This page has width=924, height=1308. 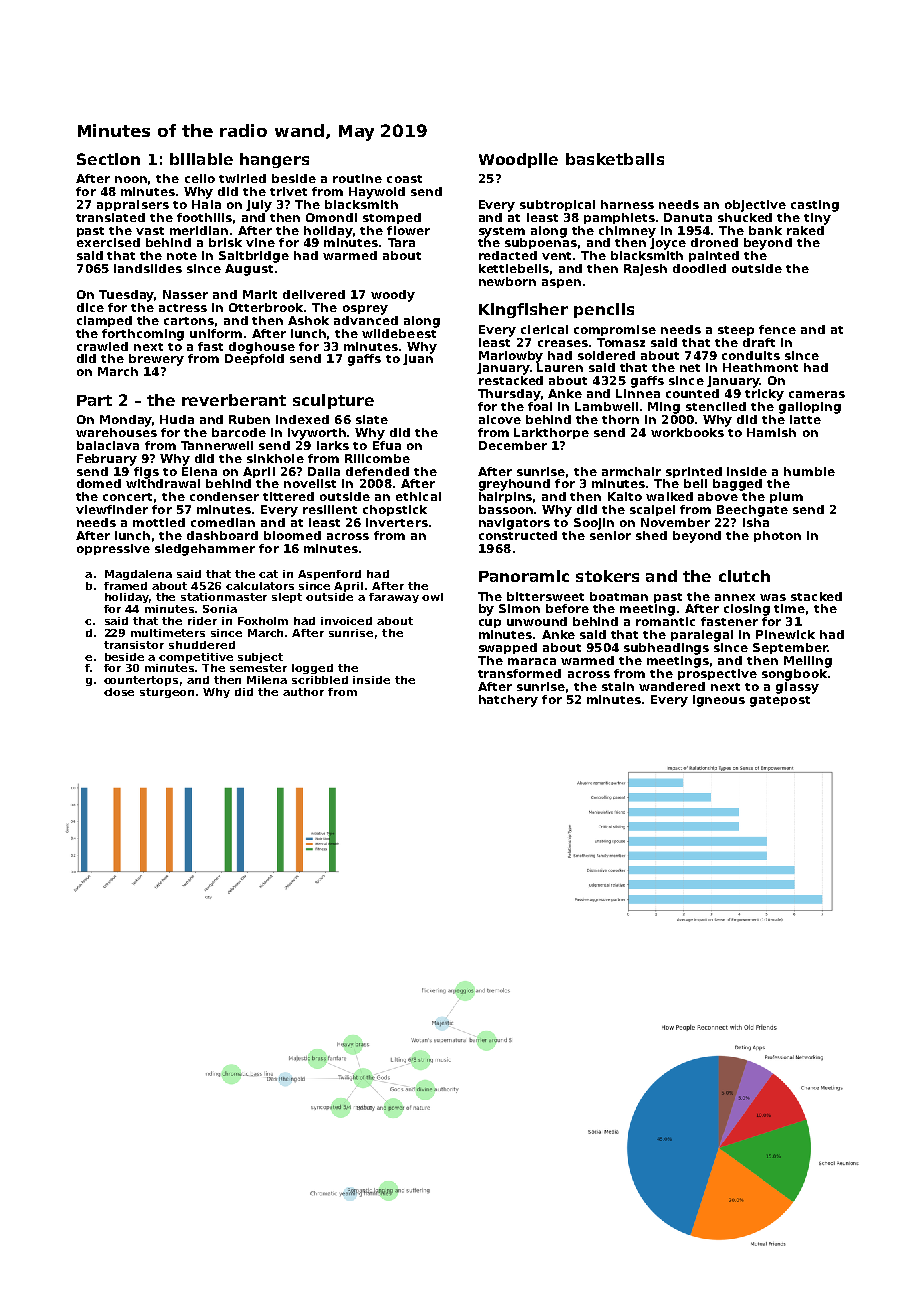 What do you see at coordinates (113, 549) in the page?
I see `oppressive` at bounding box center [113, 549].
